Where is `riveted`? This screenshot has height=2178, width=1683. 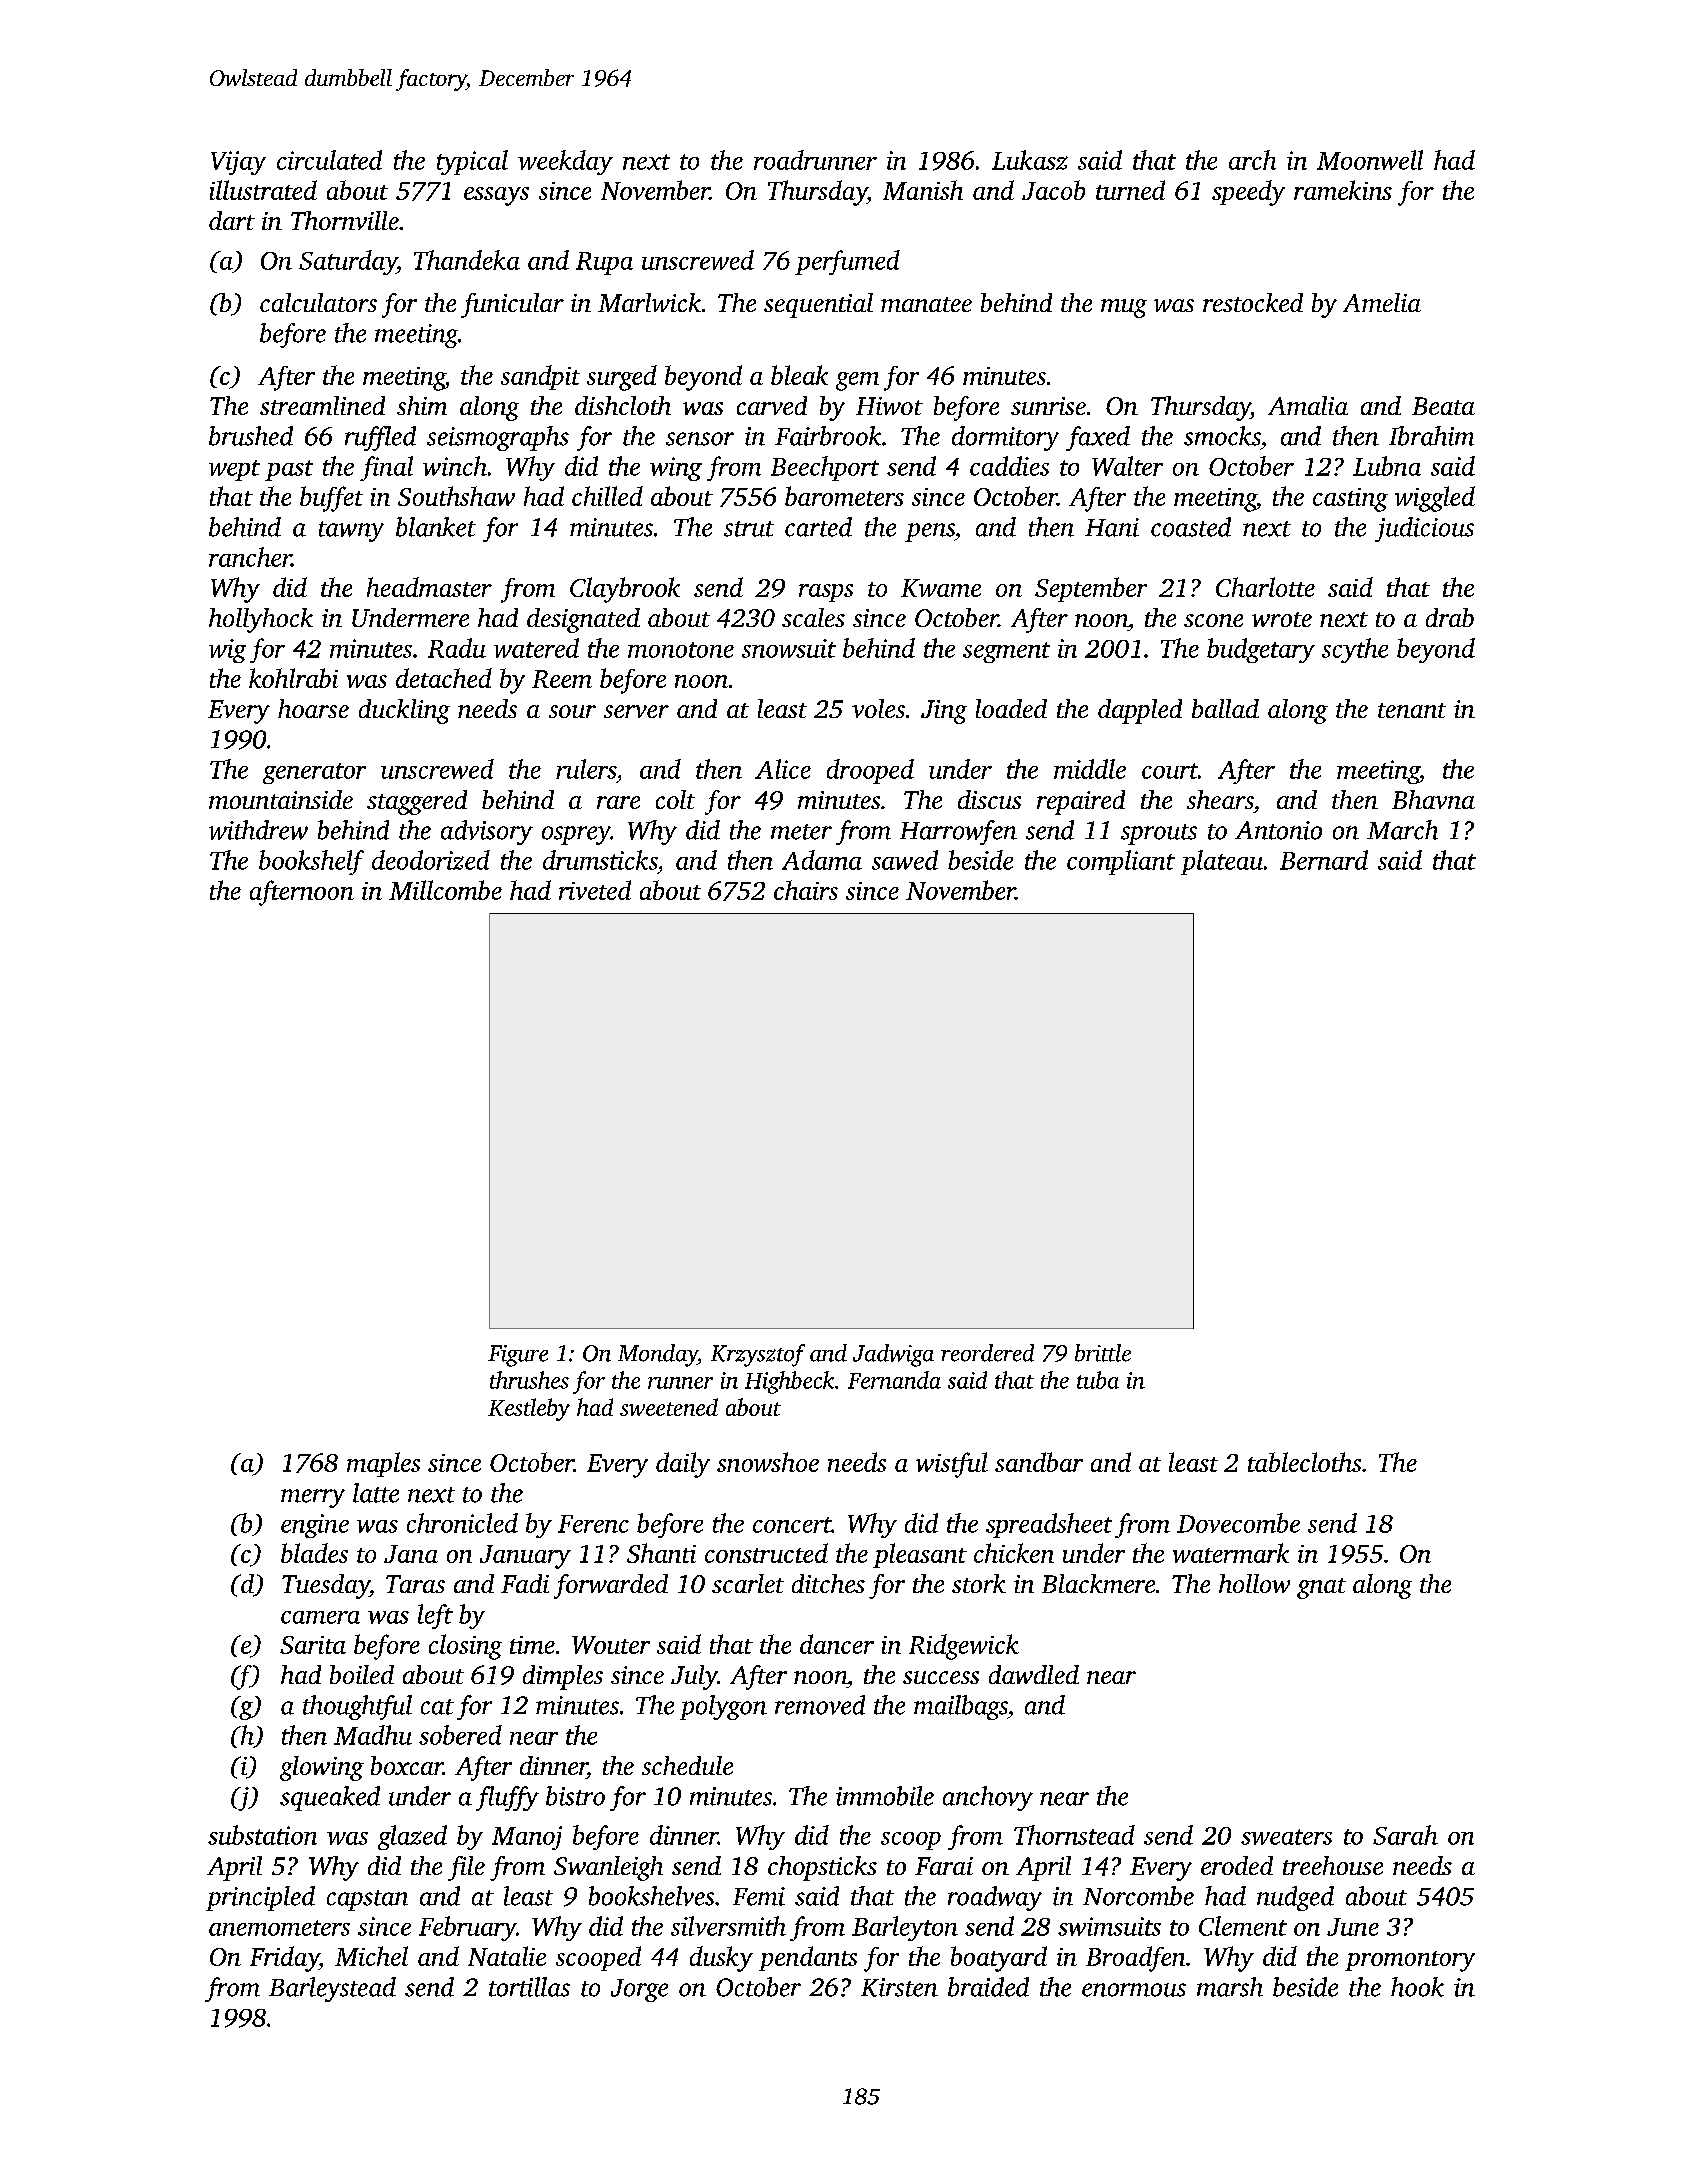
riveted is located at coordinates (595, 890).
